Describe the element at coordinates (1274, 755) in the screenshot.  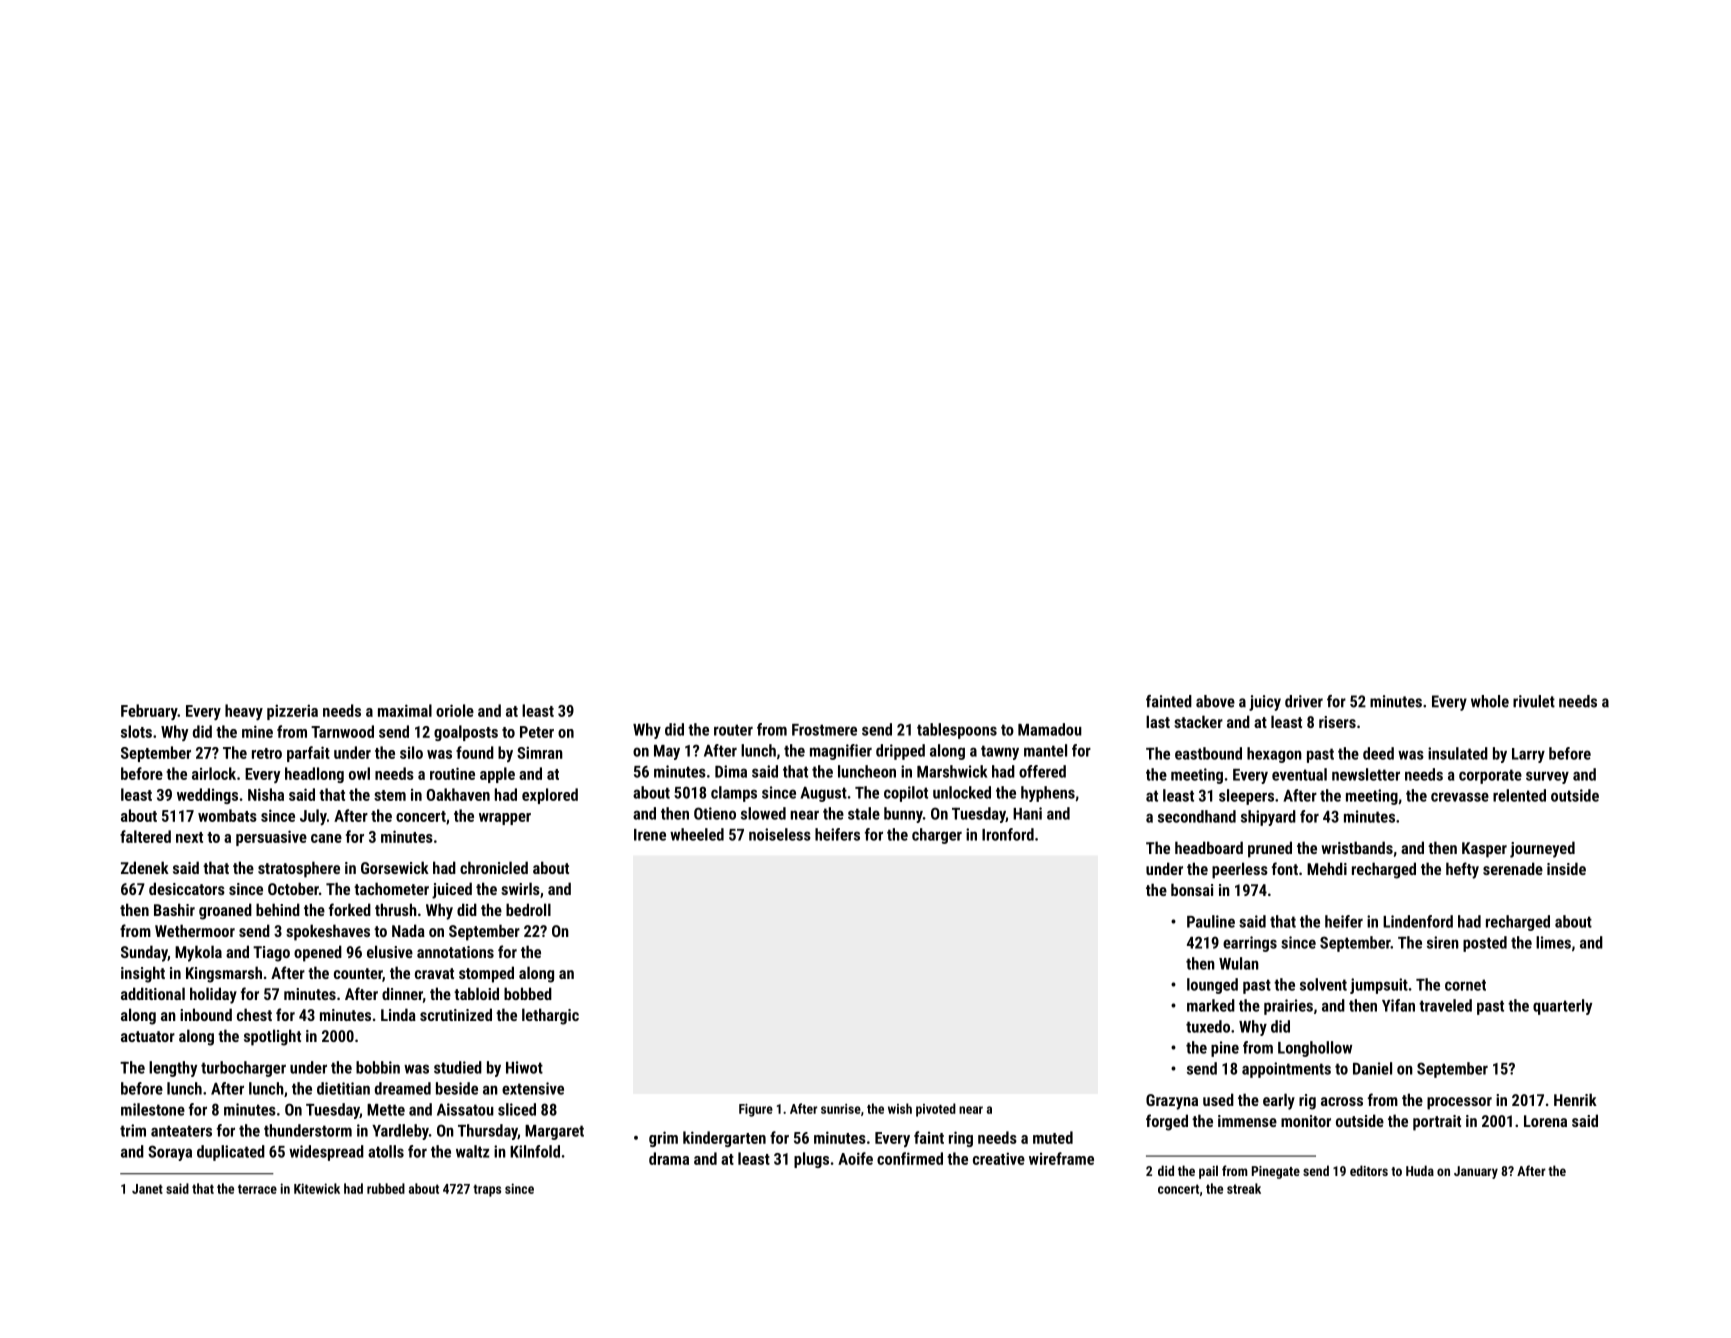
I see `hexagon` at that location.
